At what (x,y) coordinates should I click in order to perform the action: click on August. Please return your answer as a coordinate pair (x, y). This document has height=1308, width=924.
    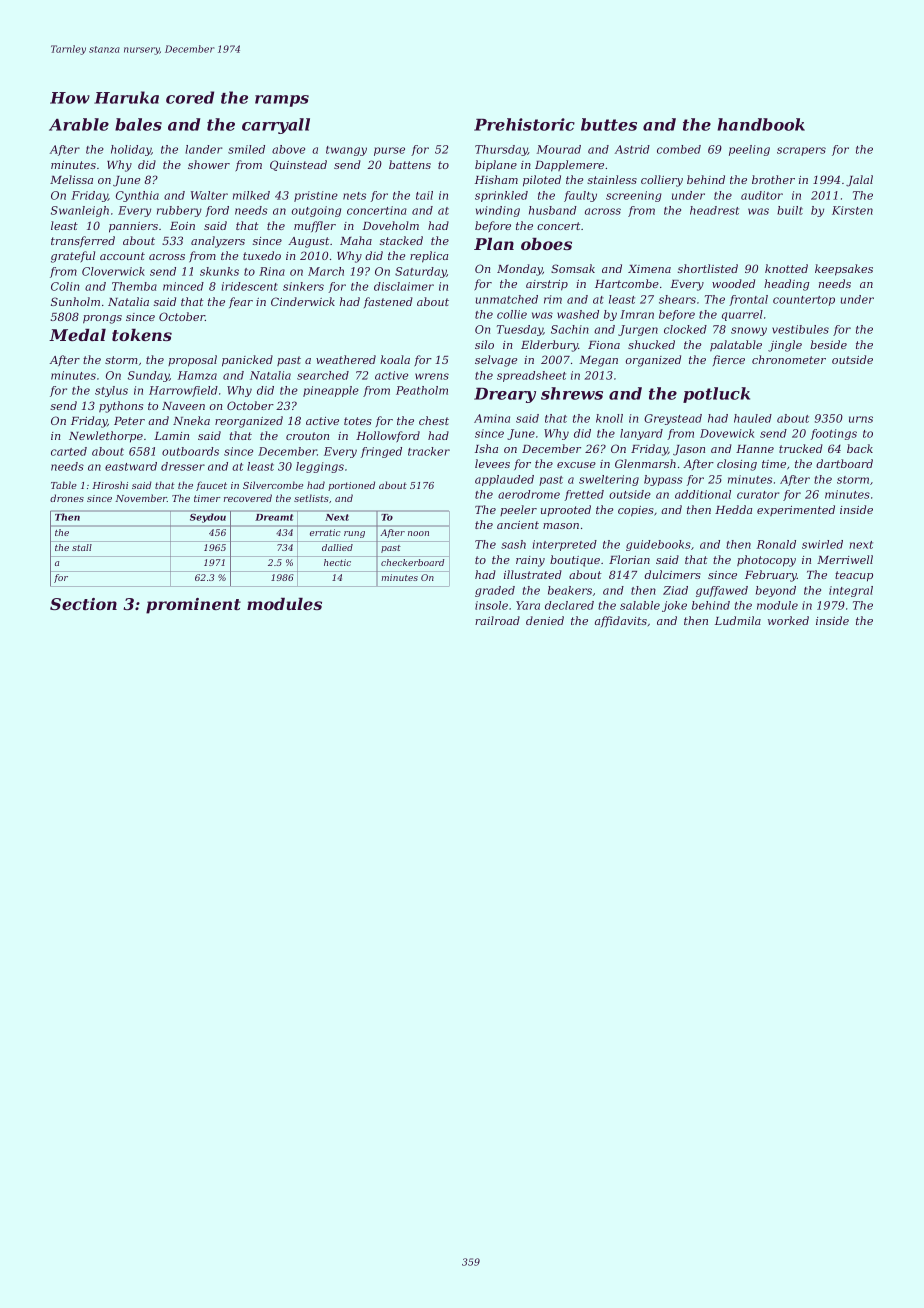
    Looking at the image, I should click on (308, 242).
